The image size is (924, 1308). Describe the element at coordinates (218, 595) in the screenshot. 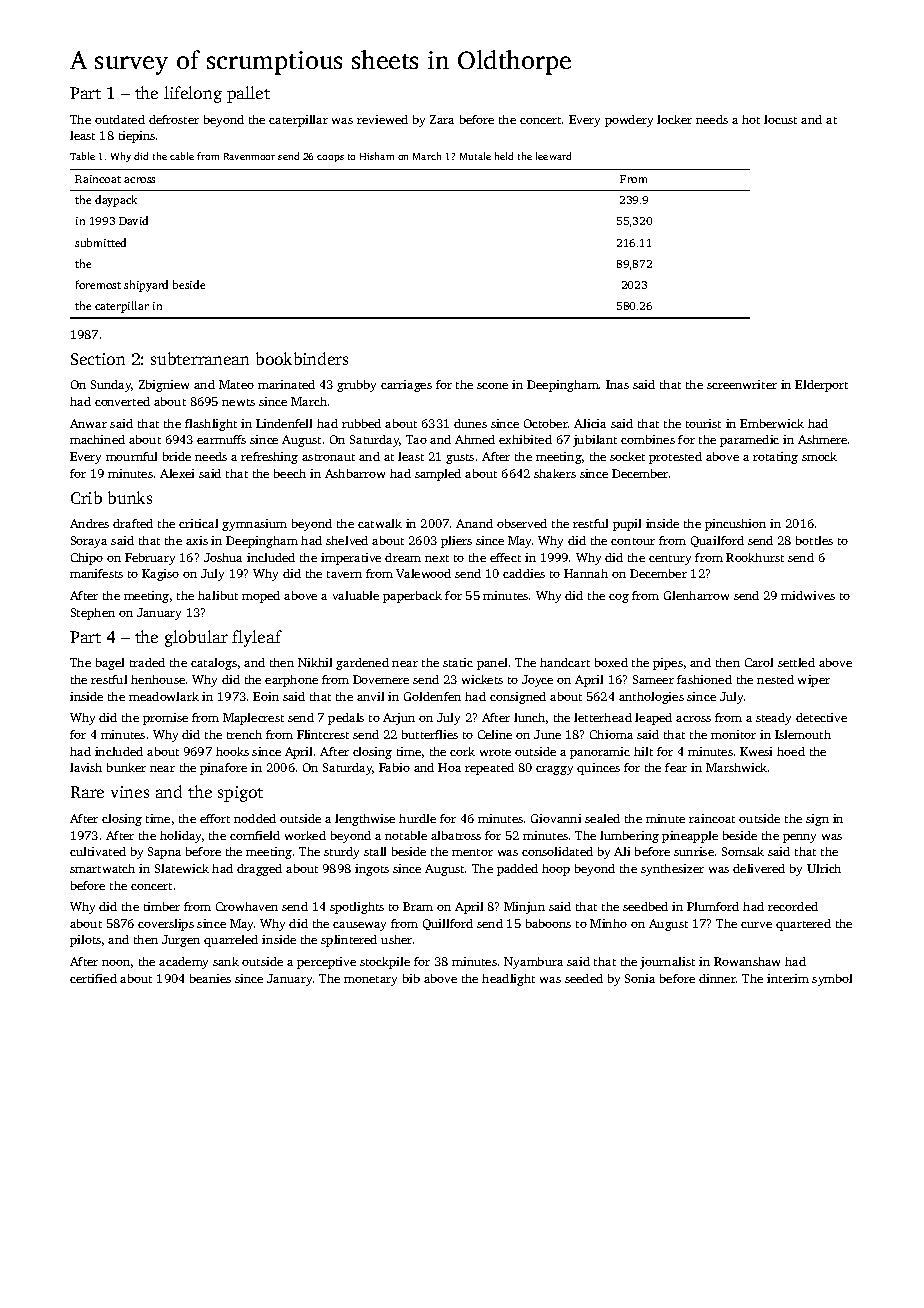

I see `halibut` at that location.
